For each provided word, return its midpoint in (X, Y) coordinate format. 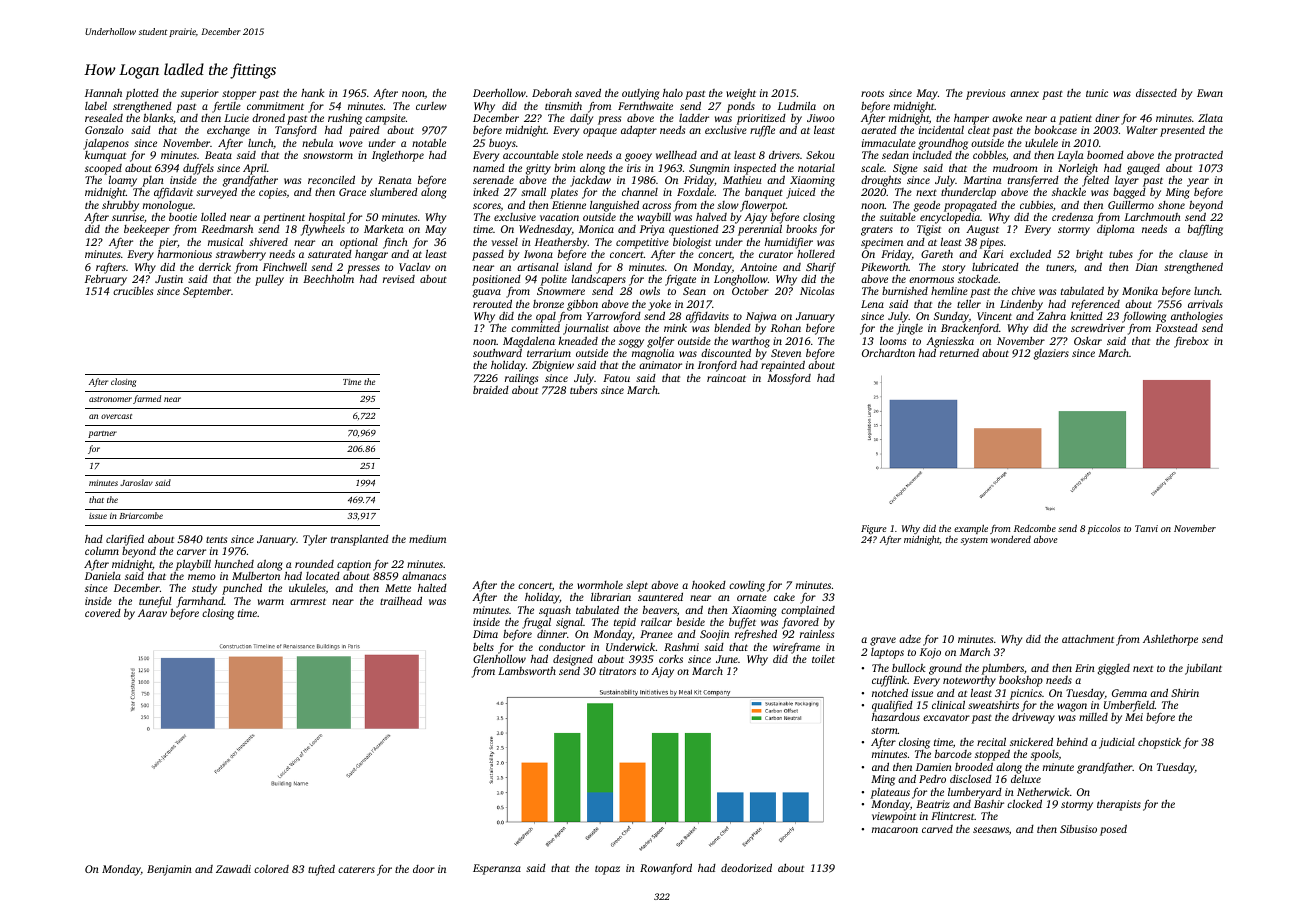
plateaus (890, 793)
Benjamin (169, 870)
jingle (910, 329)
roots (872, 93)
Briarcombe (141, 515)
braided (491, 390)
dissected (1156, 93)
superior (200, 94)
